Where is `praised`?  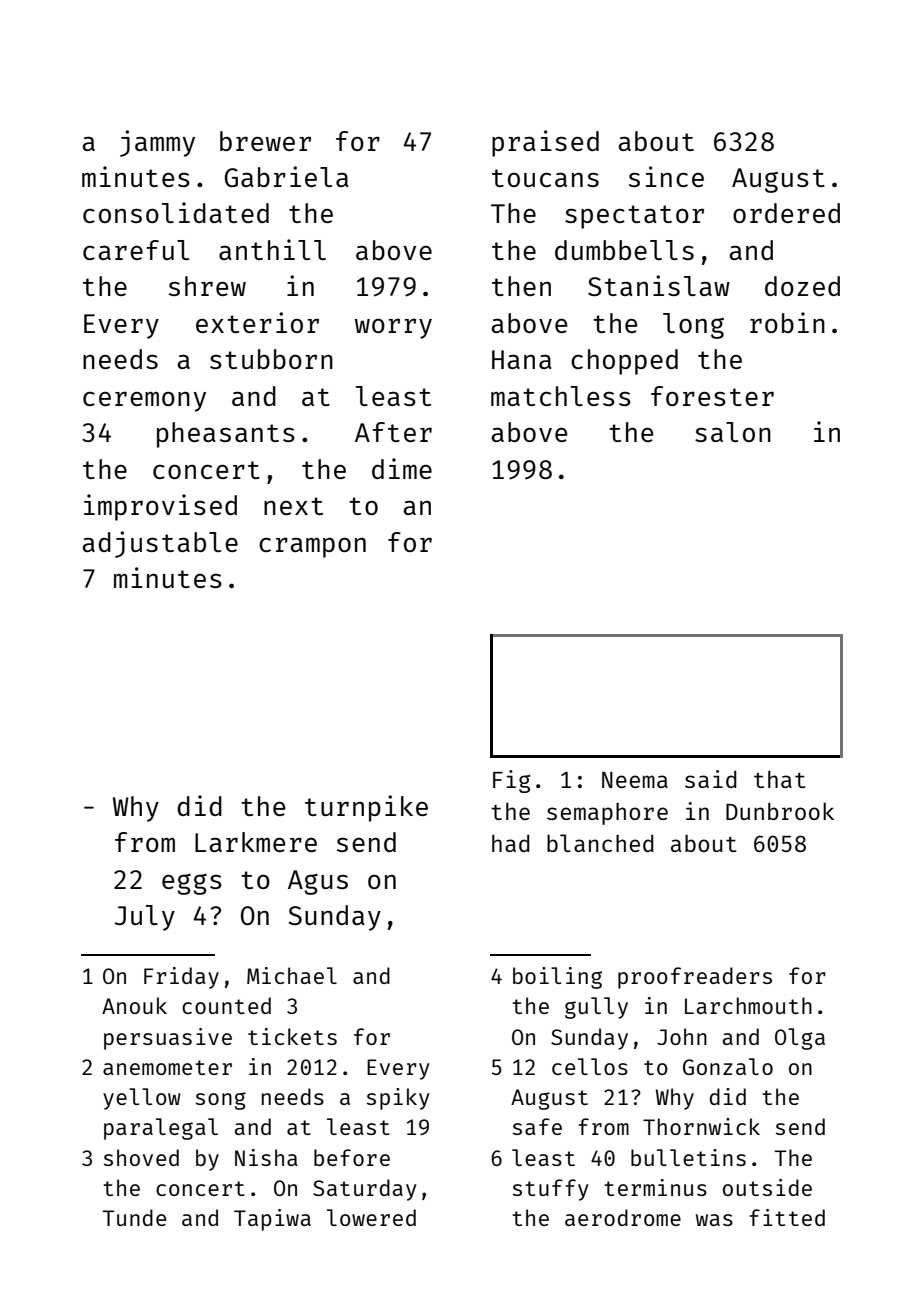 praised is located at coordinates (545, 143).
